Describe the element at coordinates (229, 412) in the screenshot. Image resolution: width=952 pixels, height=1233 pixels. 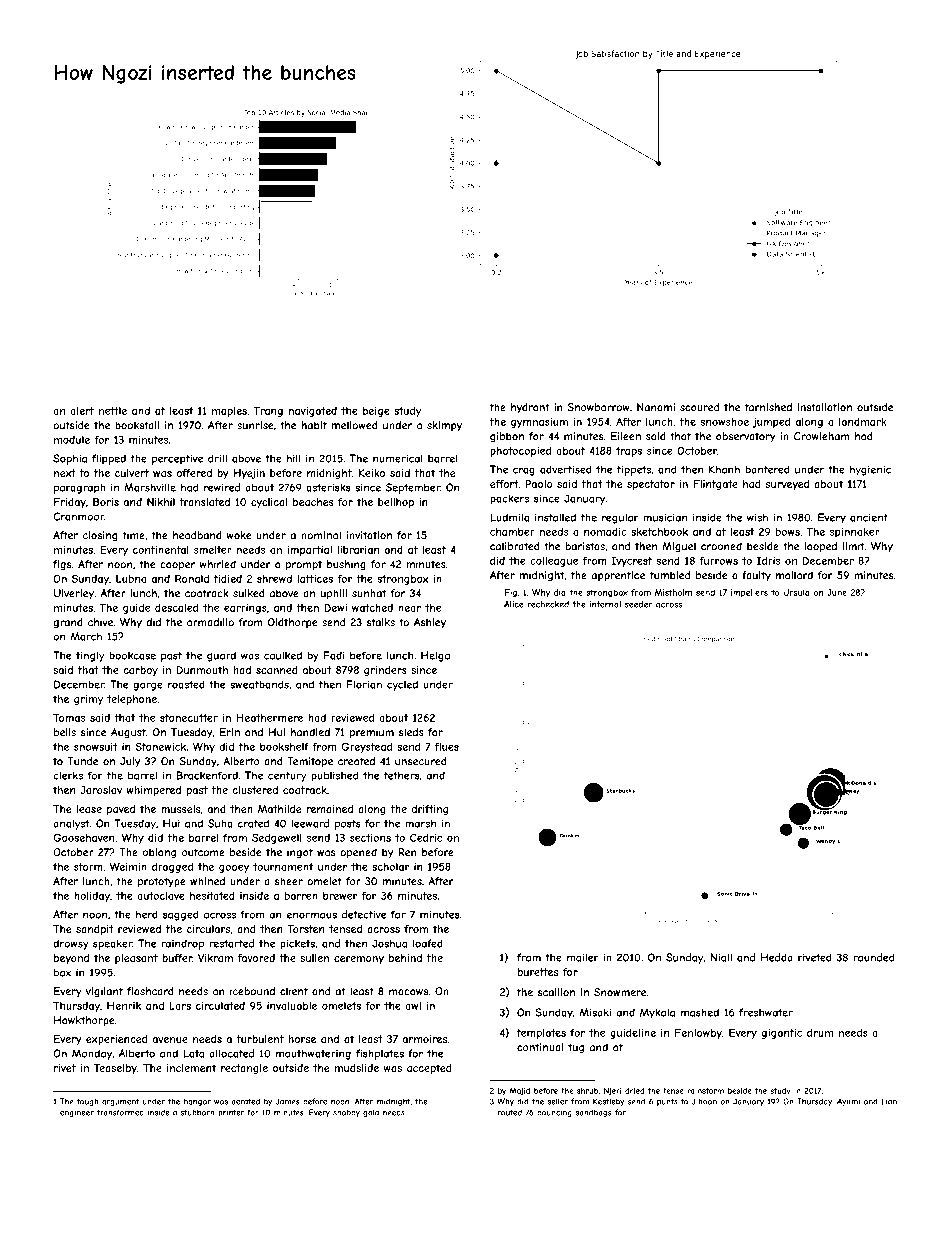
I see `maples` at that location.
